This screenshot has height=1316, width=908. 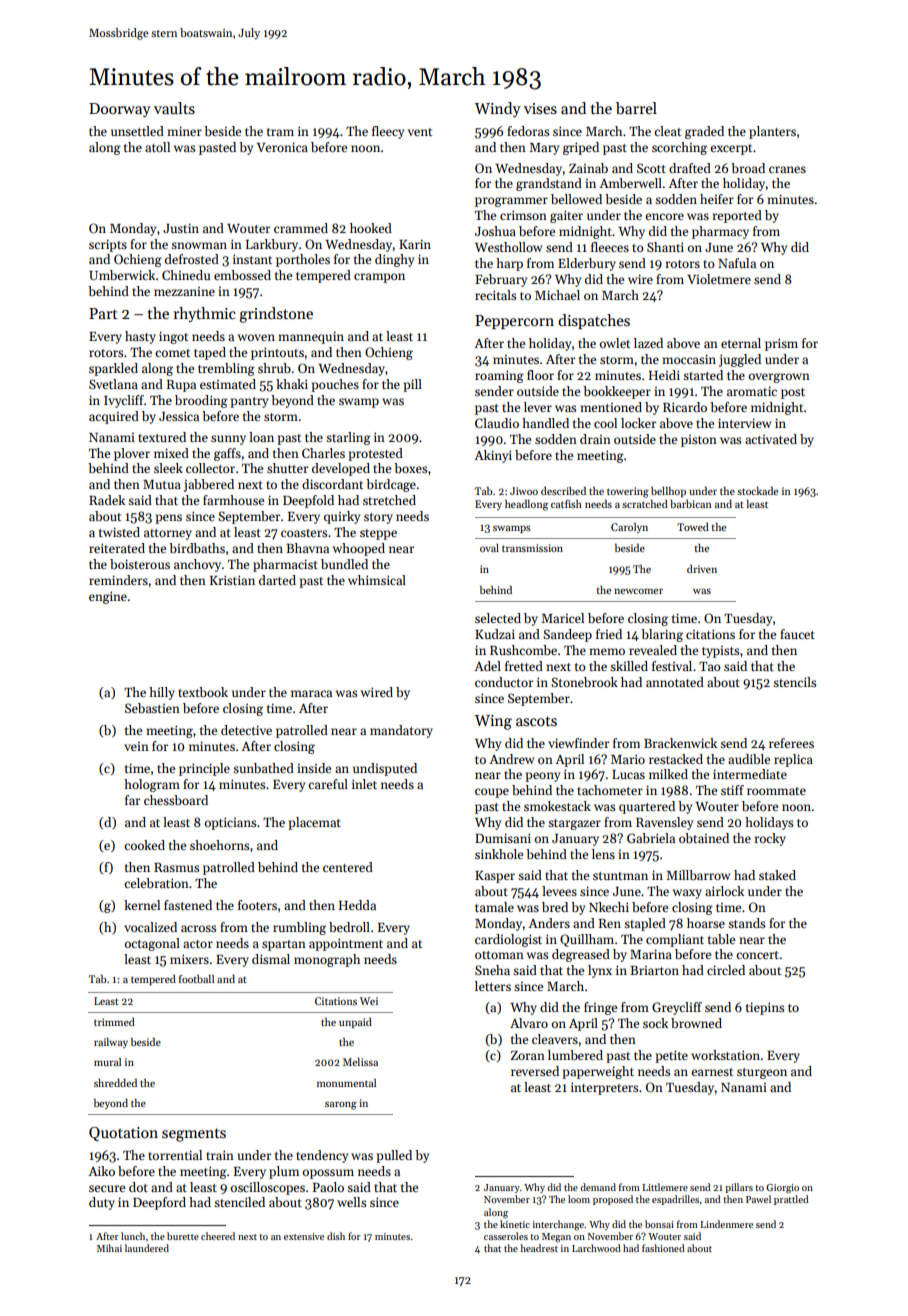 What do you see at coordinates (772, 132) in the screenshot?
I see `planters` at bounding box center [772, 132].
